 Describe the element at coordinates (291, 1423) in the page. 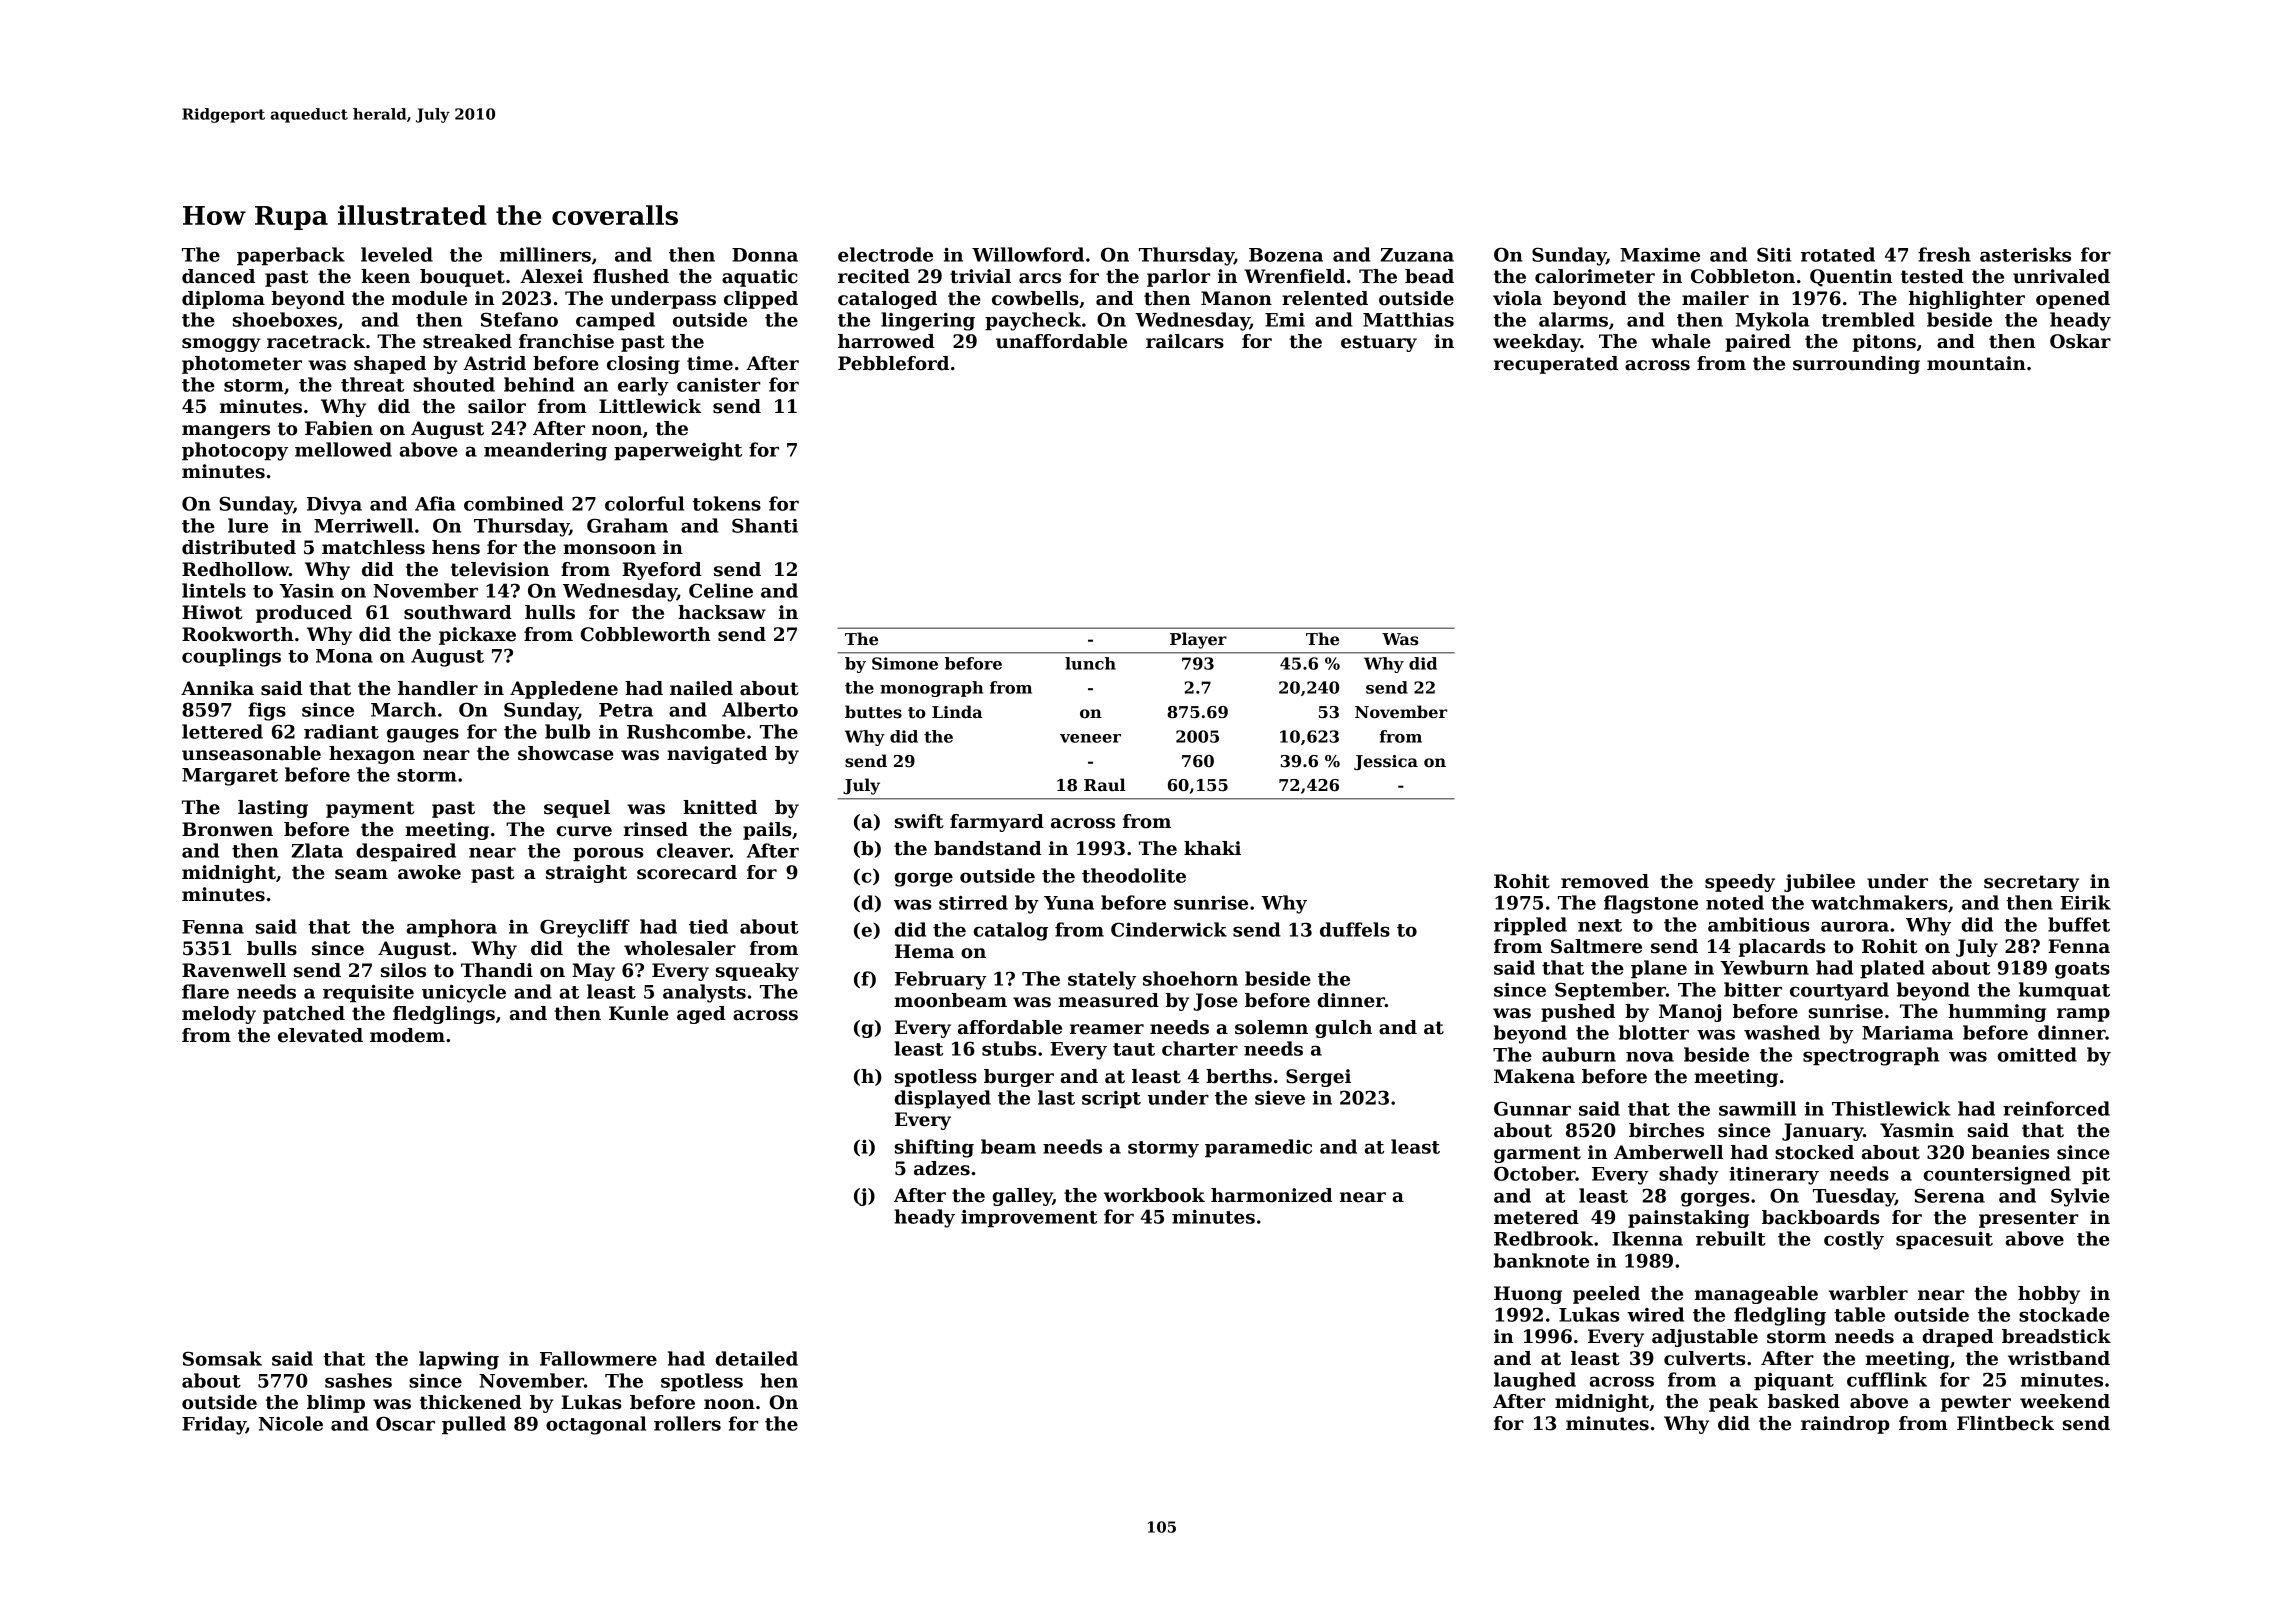

I see `Nicole` at that location.
